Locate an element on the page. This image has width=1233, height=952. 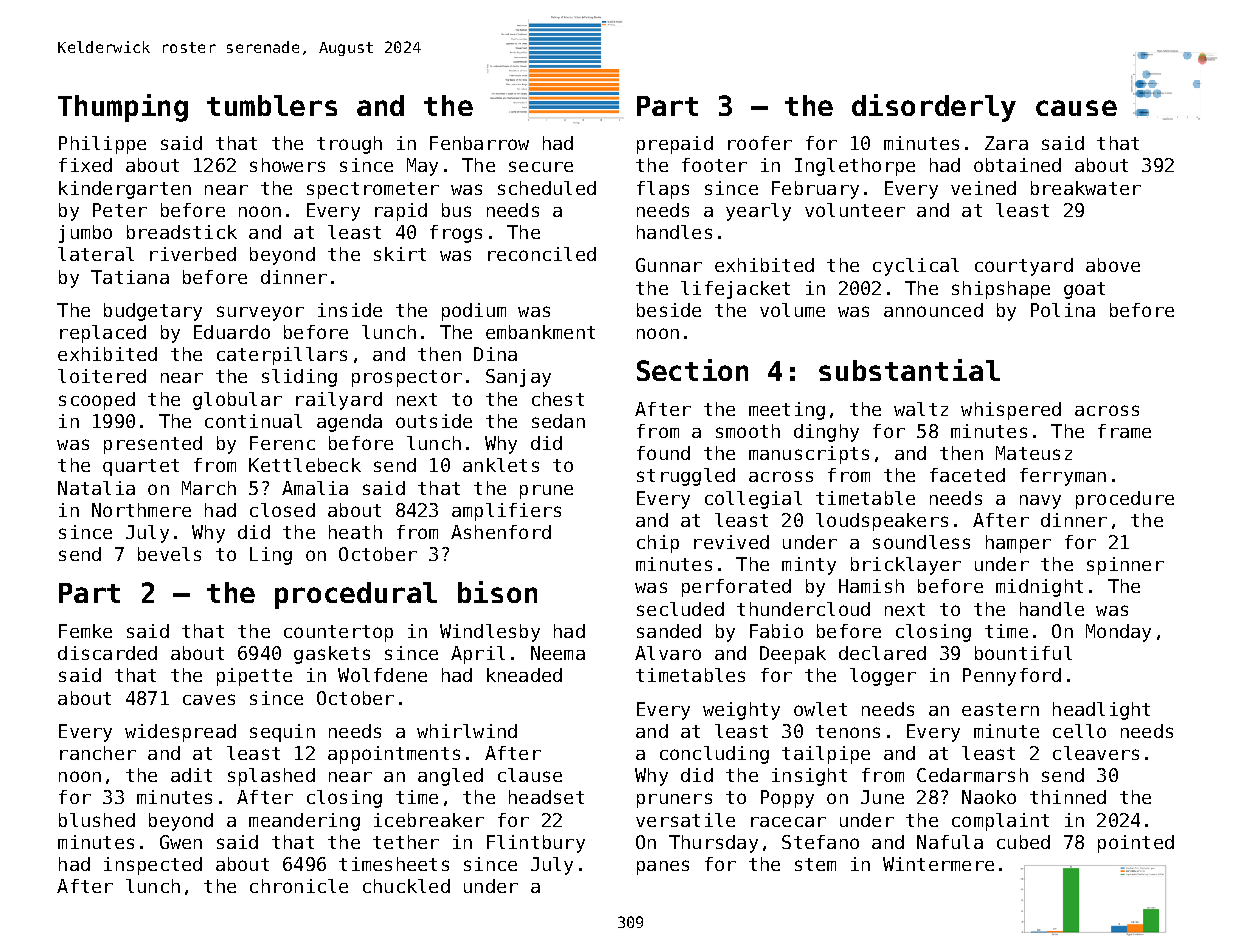
Nafula is located at coordinates (950, 842).
